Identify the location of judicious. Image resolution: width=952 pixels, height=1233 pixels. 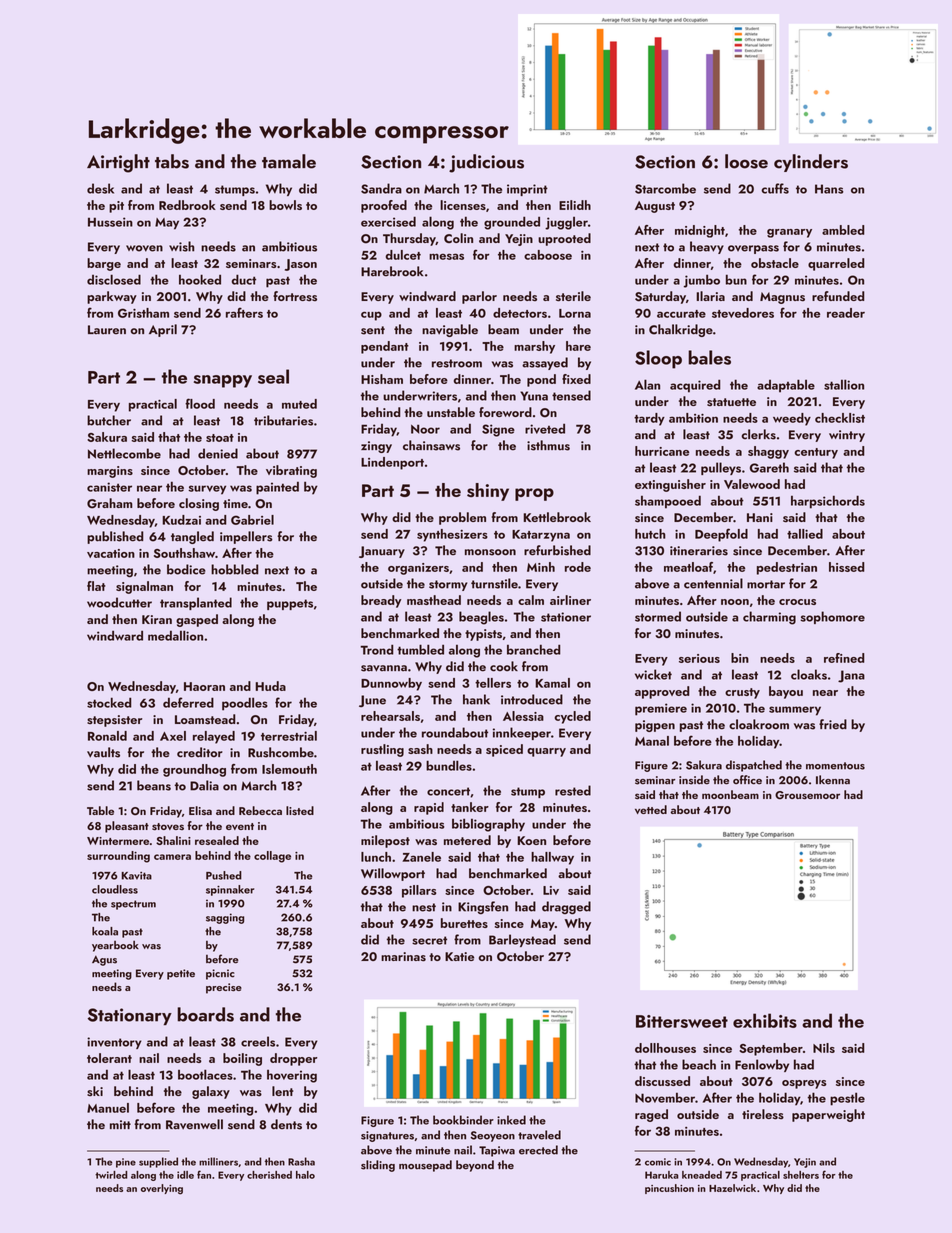
(486, 163).
